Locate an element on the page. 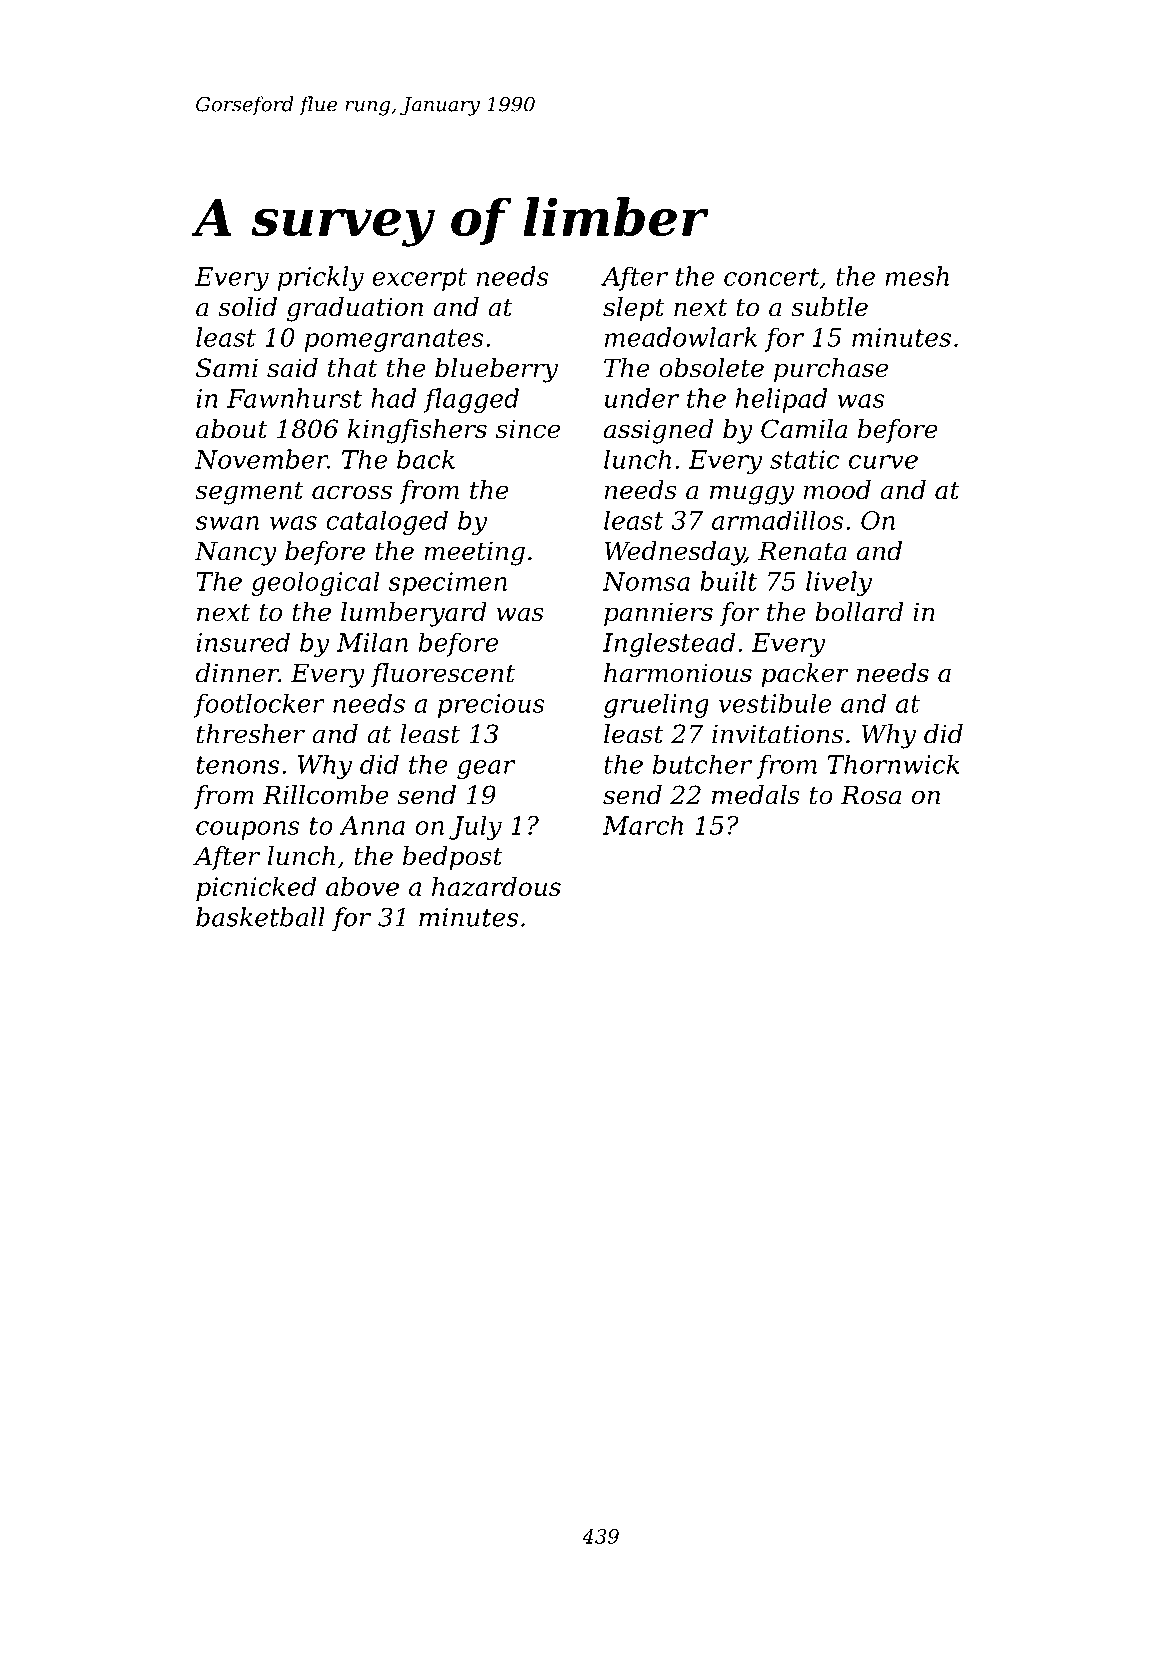 The width and height of the document is (1165, 1654). curve is located at coordinates (883, 462).
